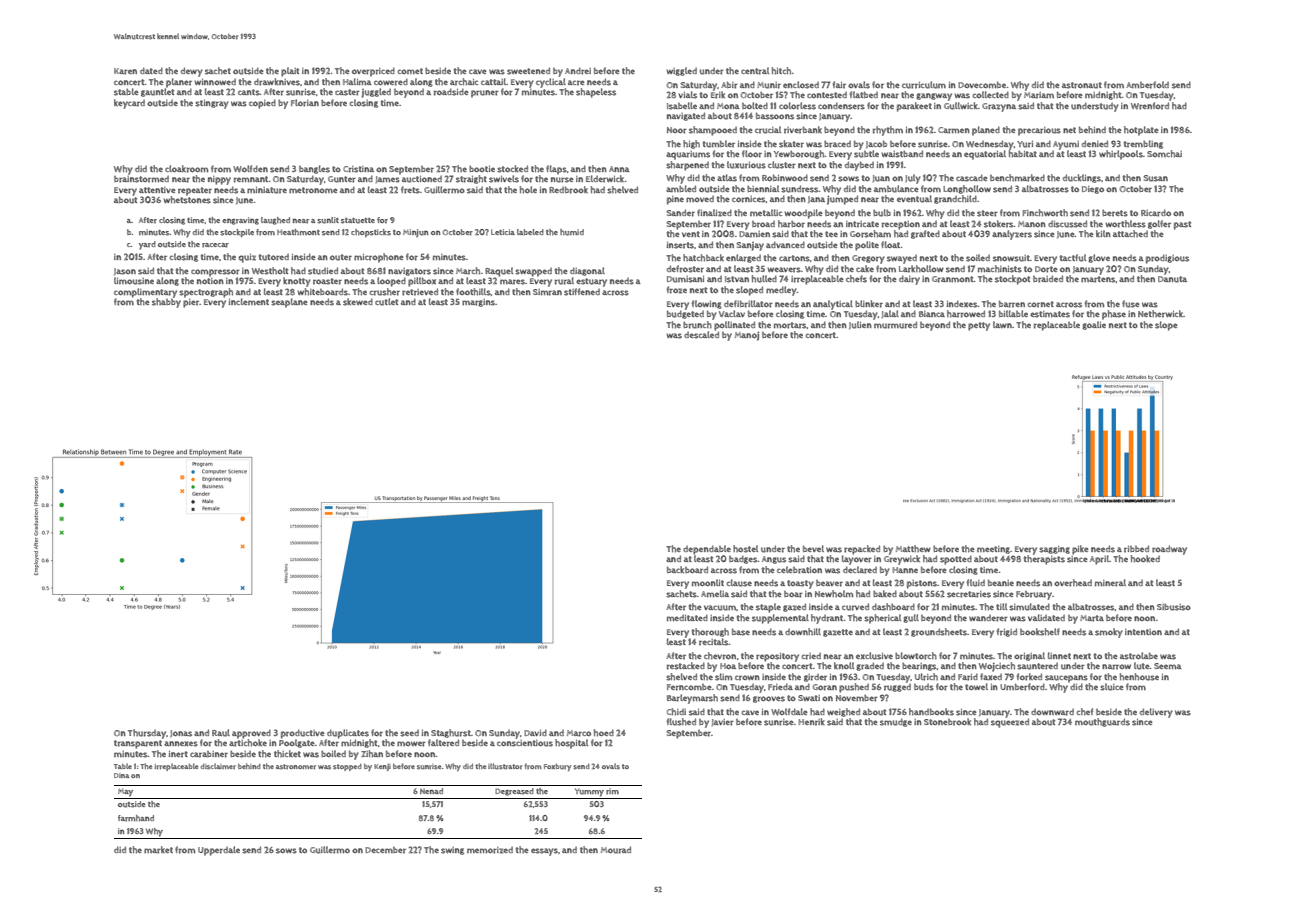  What do you see at coordinates (289, 303) in the image?
I see `seaplane` at bounding box center [289, 303].
